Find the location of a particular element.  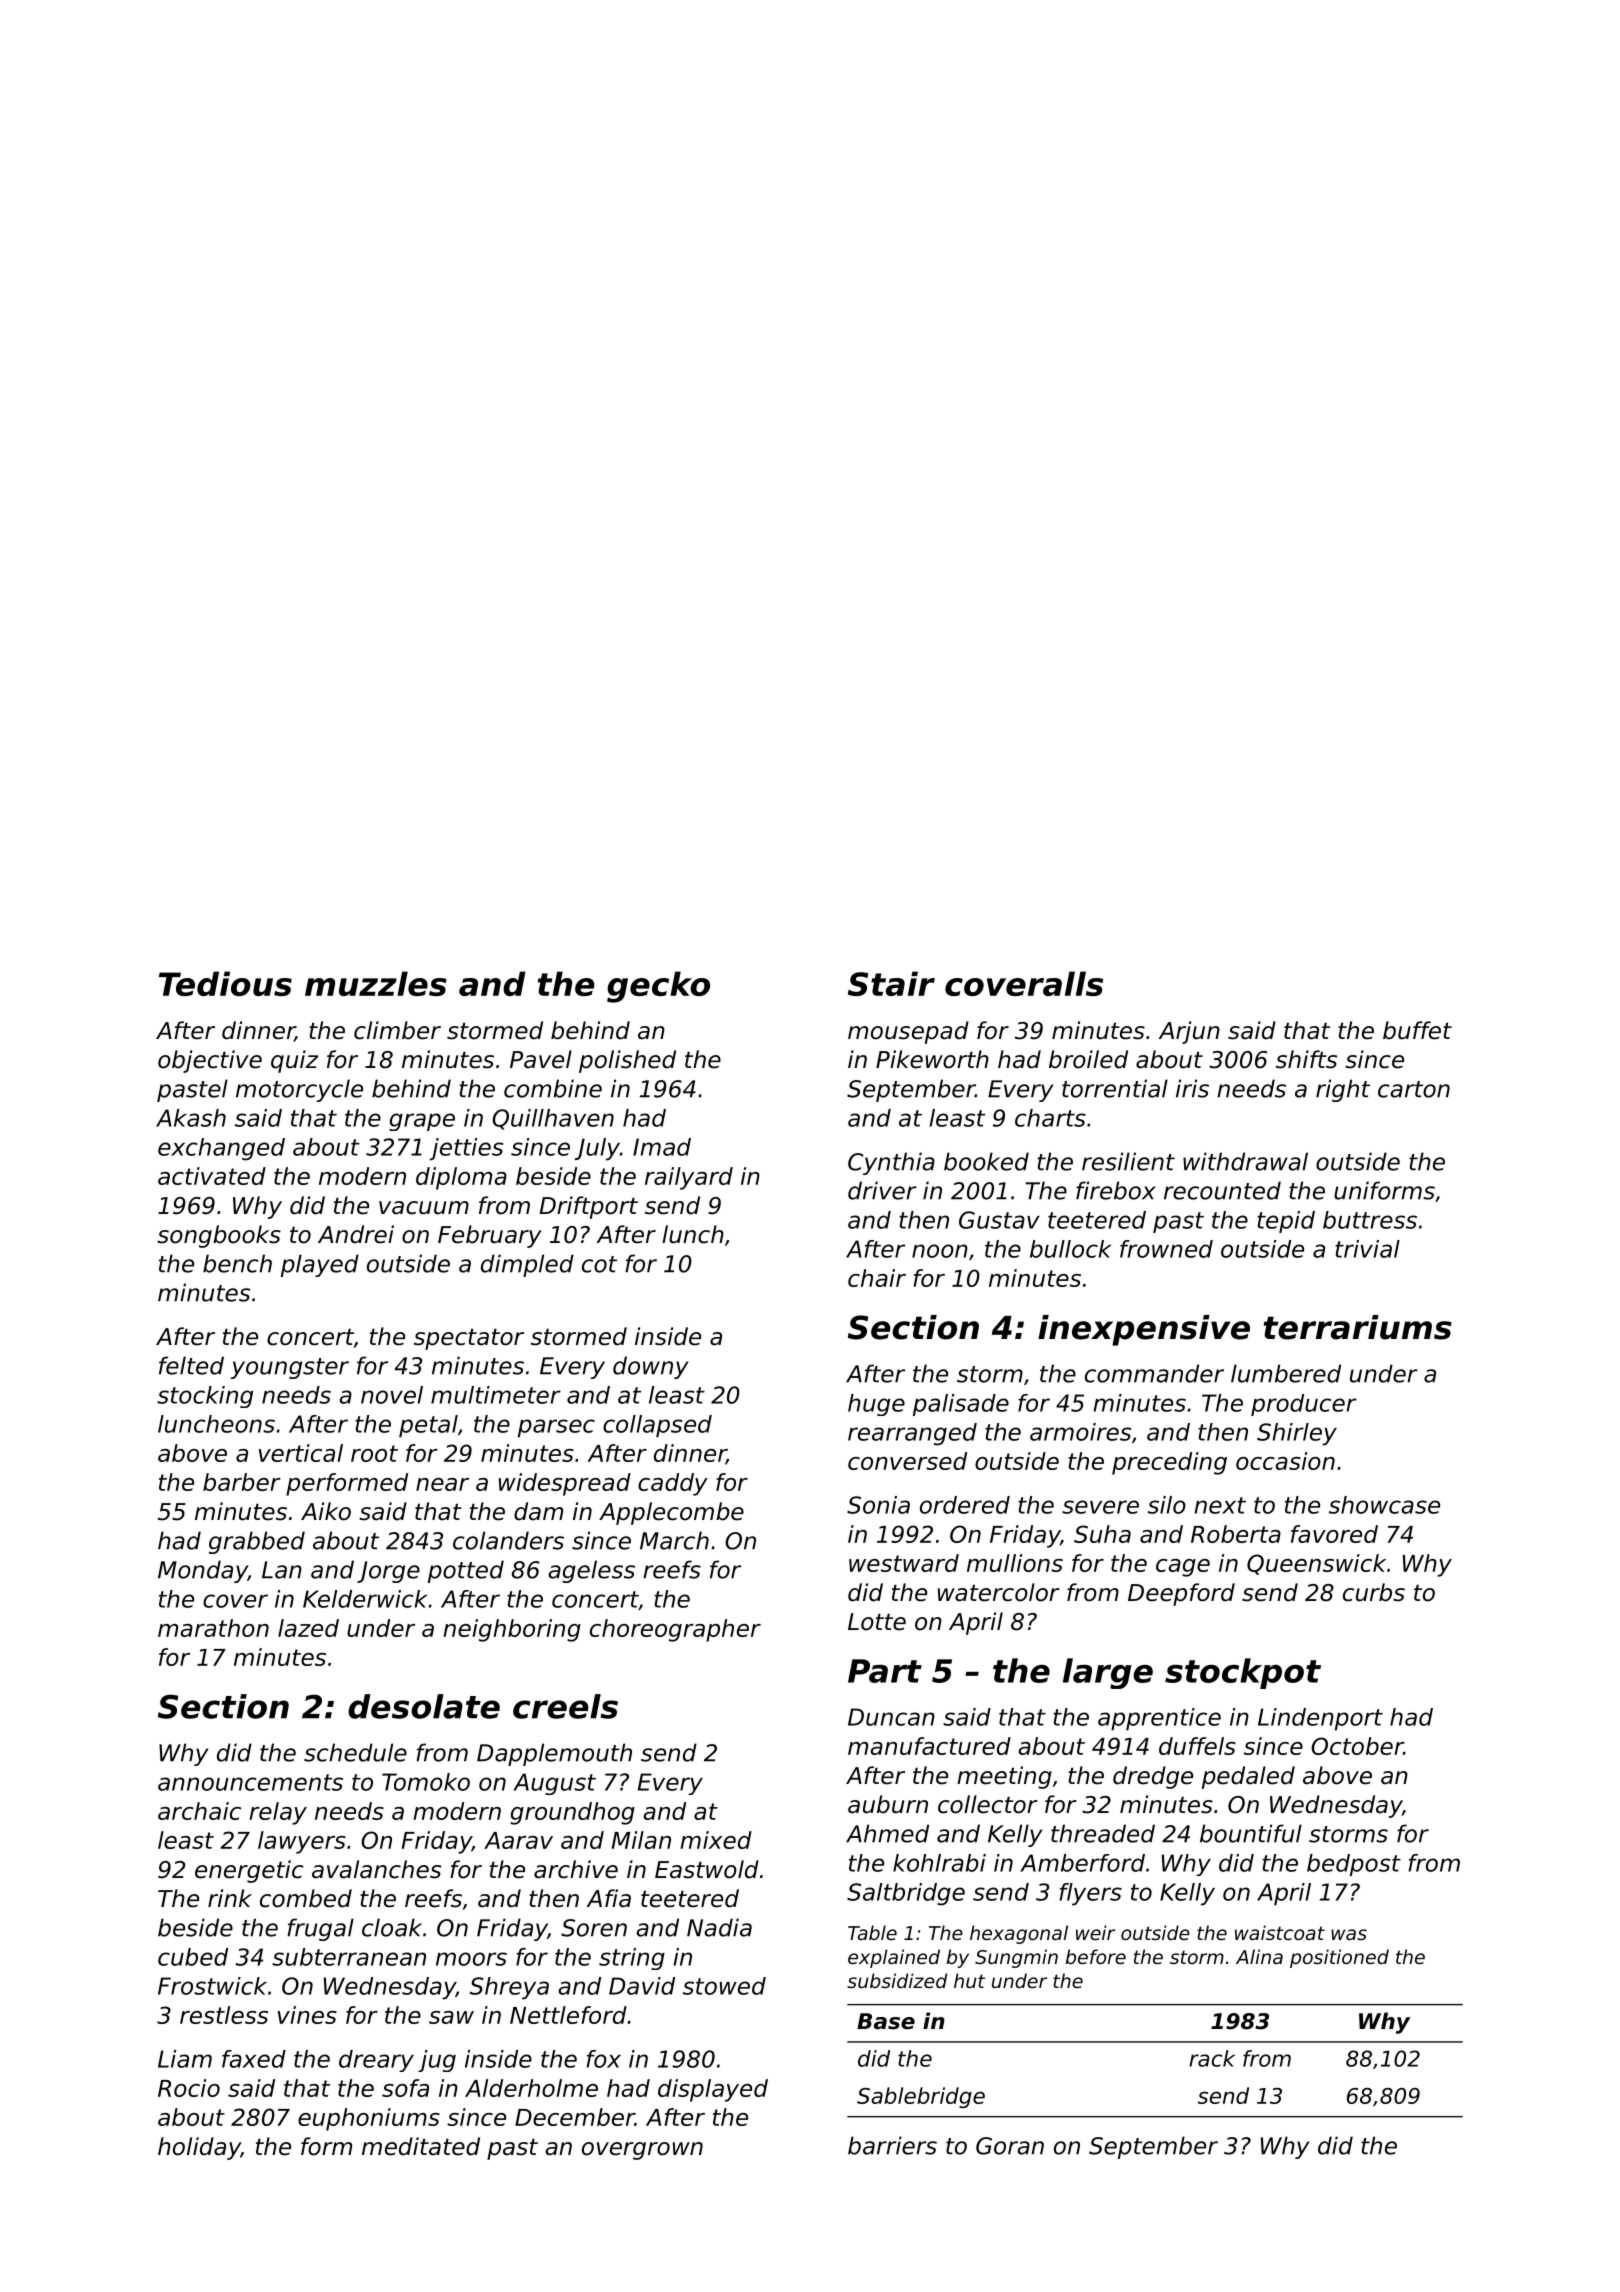

ordered is located at coordinates (965, 1505).
